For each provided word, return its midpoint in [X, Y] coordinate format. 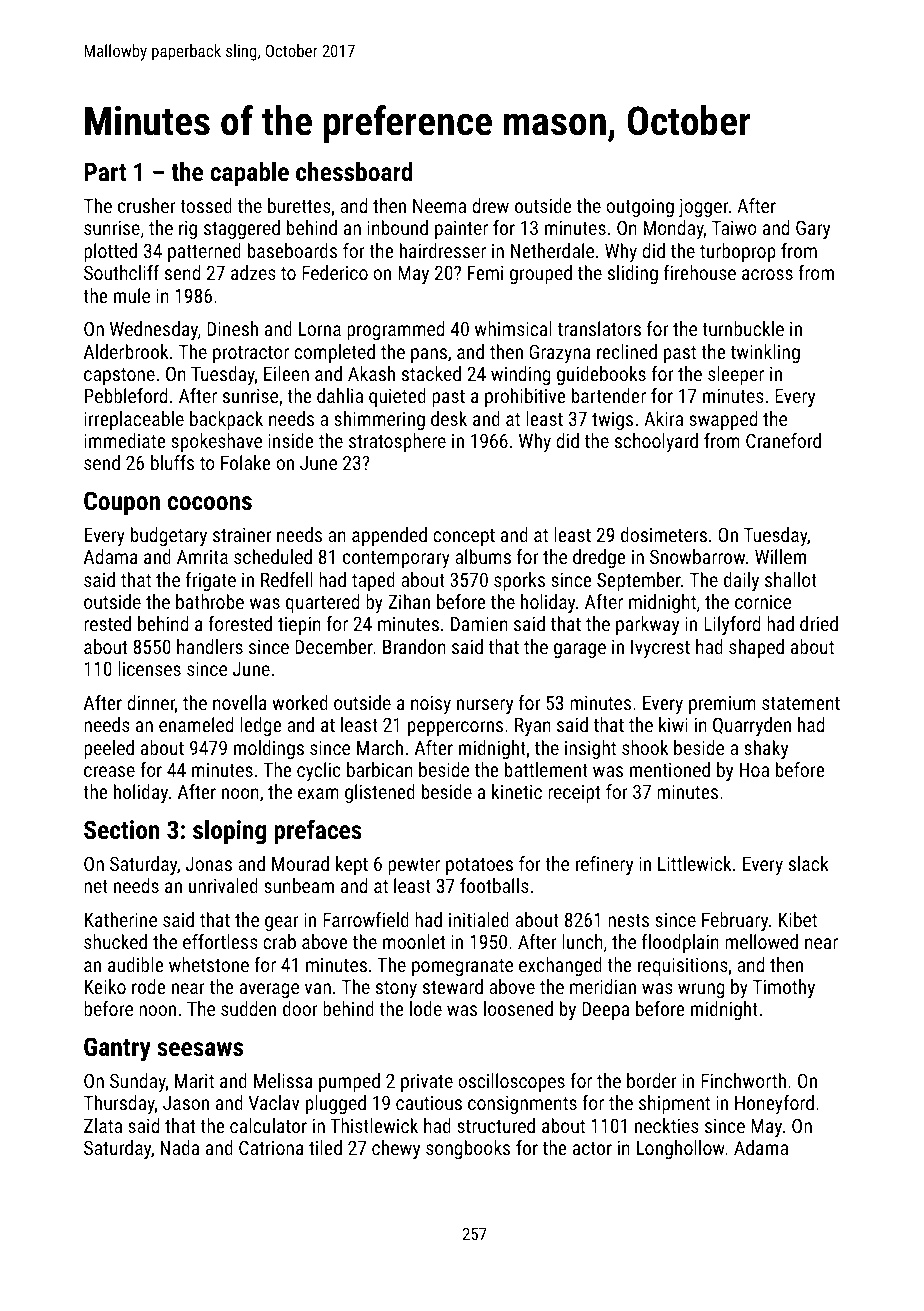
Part [105, 172]
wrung [701, 990]
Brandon [414, 646]
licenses [149, 668]
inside [291, 440]
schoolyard [656, 442]
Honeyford [774, 1104]
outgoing [640, 208]
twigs [612, 421]
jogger [703, 207]
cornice [763, 602]
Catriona [271, 1147]
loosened [518, 1008]
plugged [336, 1104]
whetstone [209, 964]
